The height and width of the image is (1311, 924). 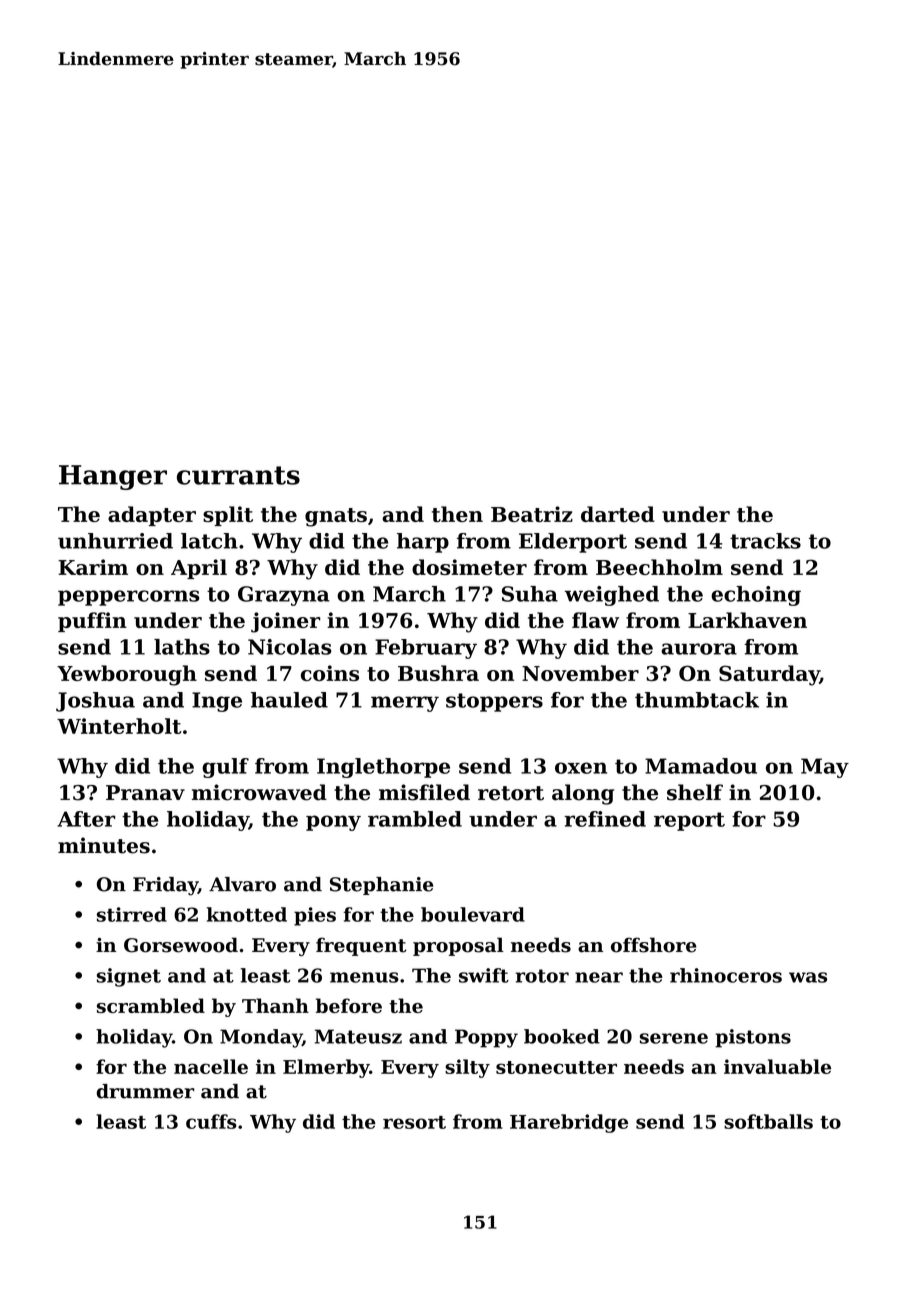 What do you see at coordinates (769, 675) in the image?
I see `Saturday` at bounding box center [769, 675].
